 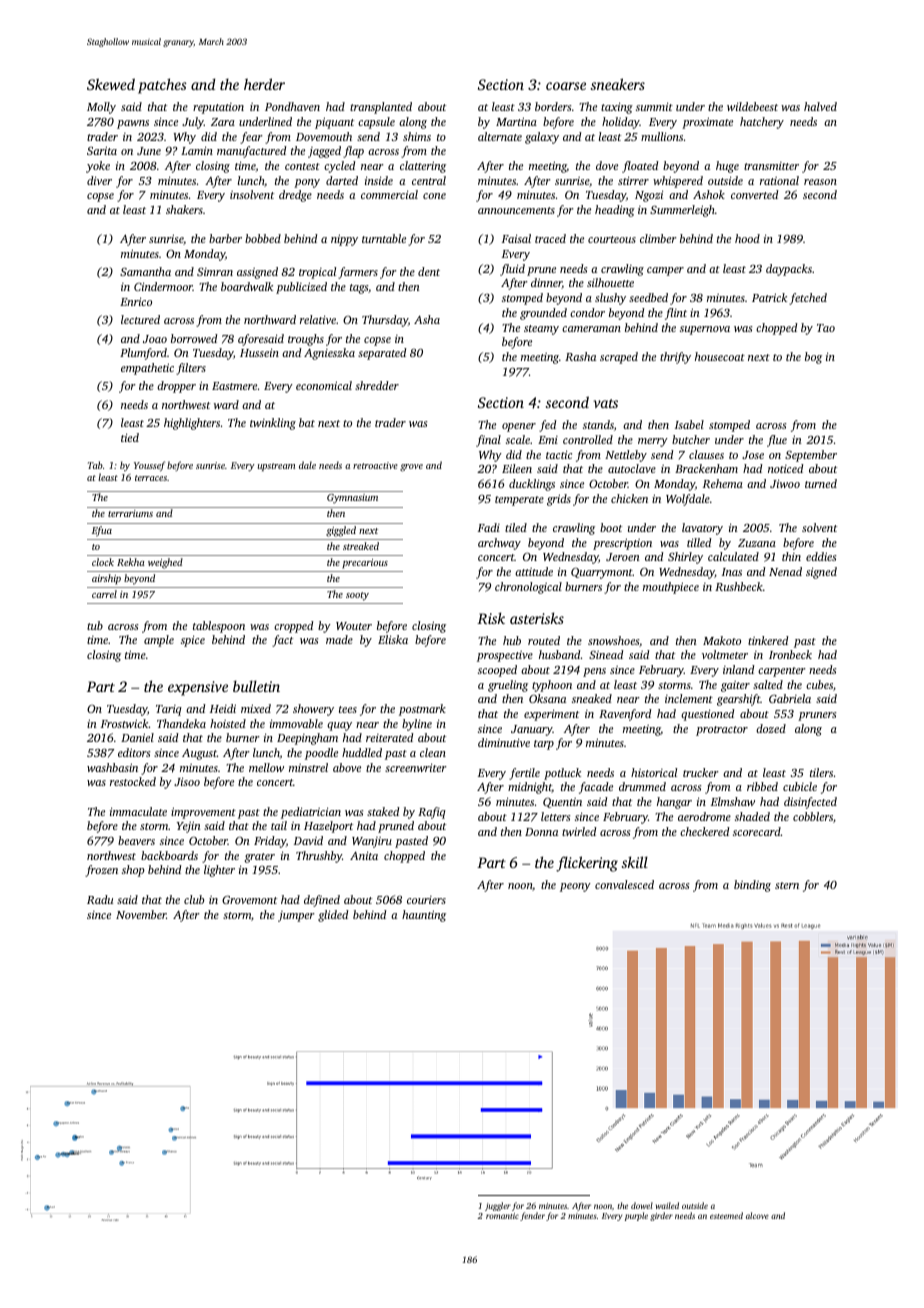 What do you see at coordinates (757, 1215) in the screenshot?
I see `alcove` at bounding box center [757, 1215].
